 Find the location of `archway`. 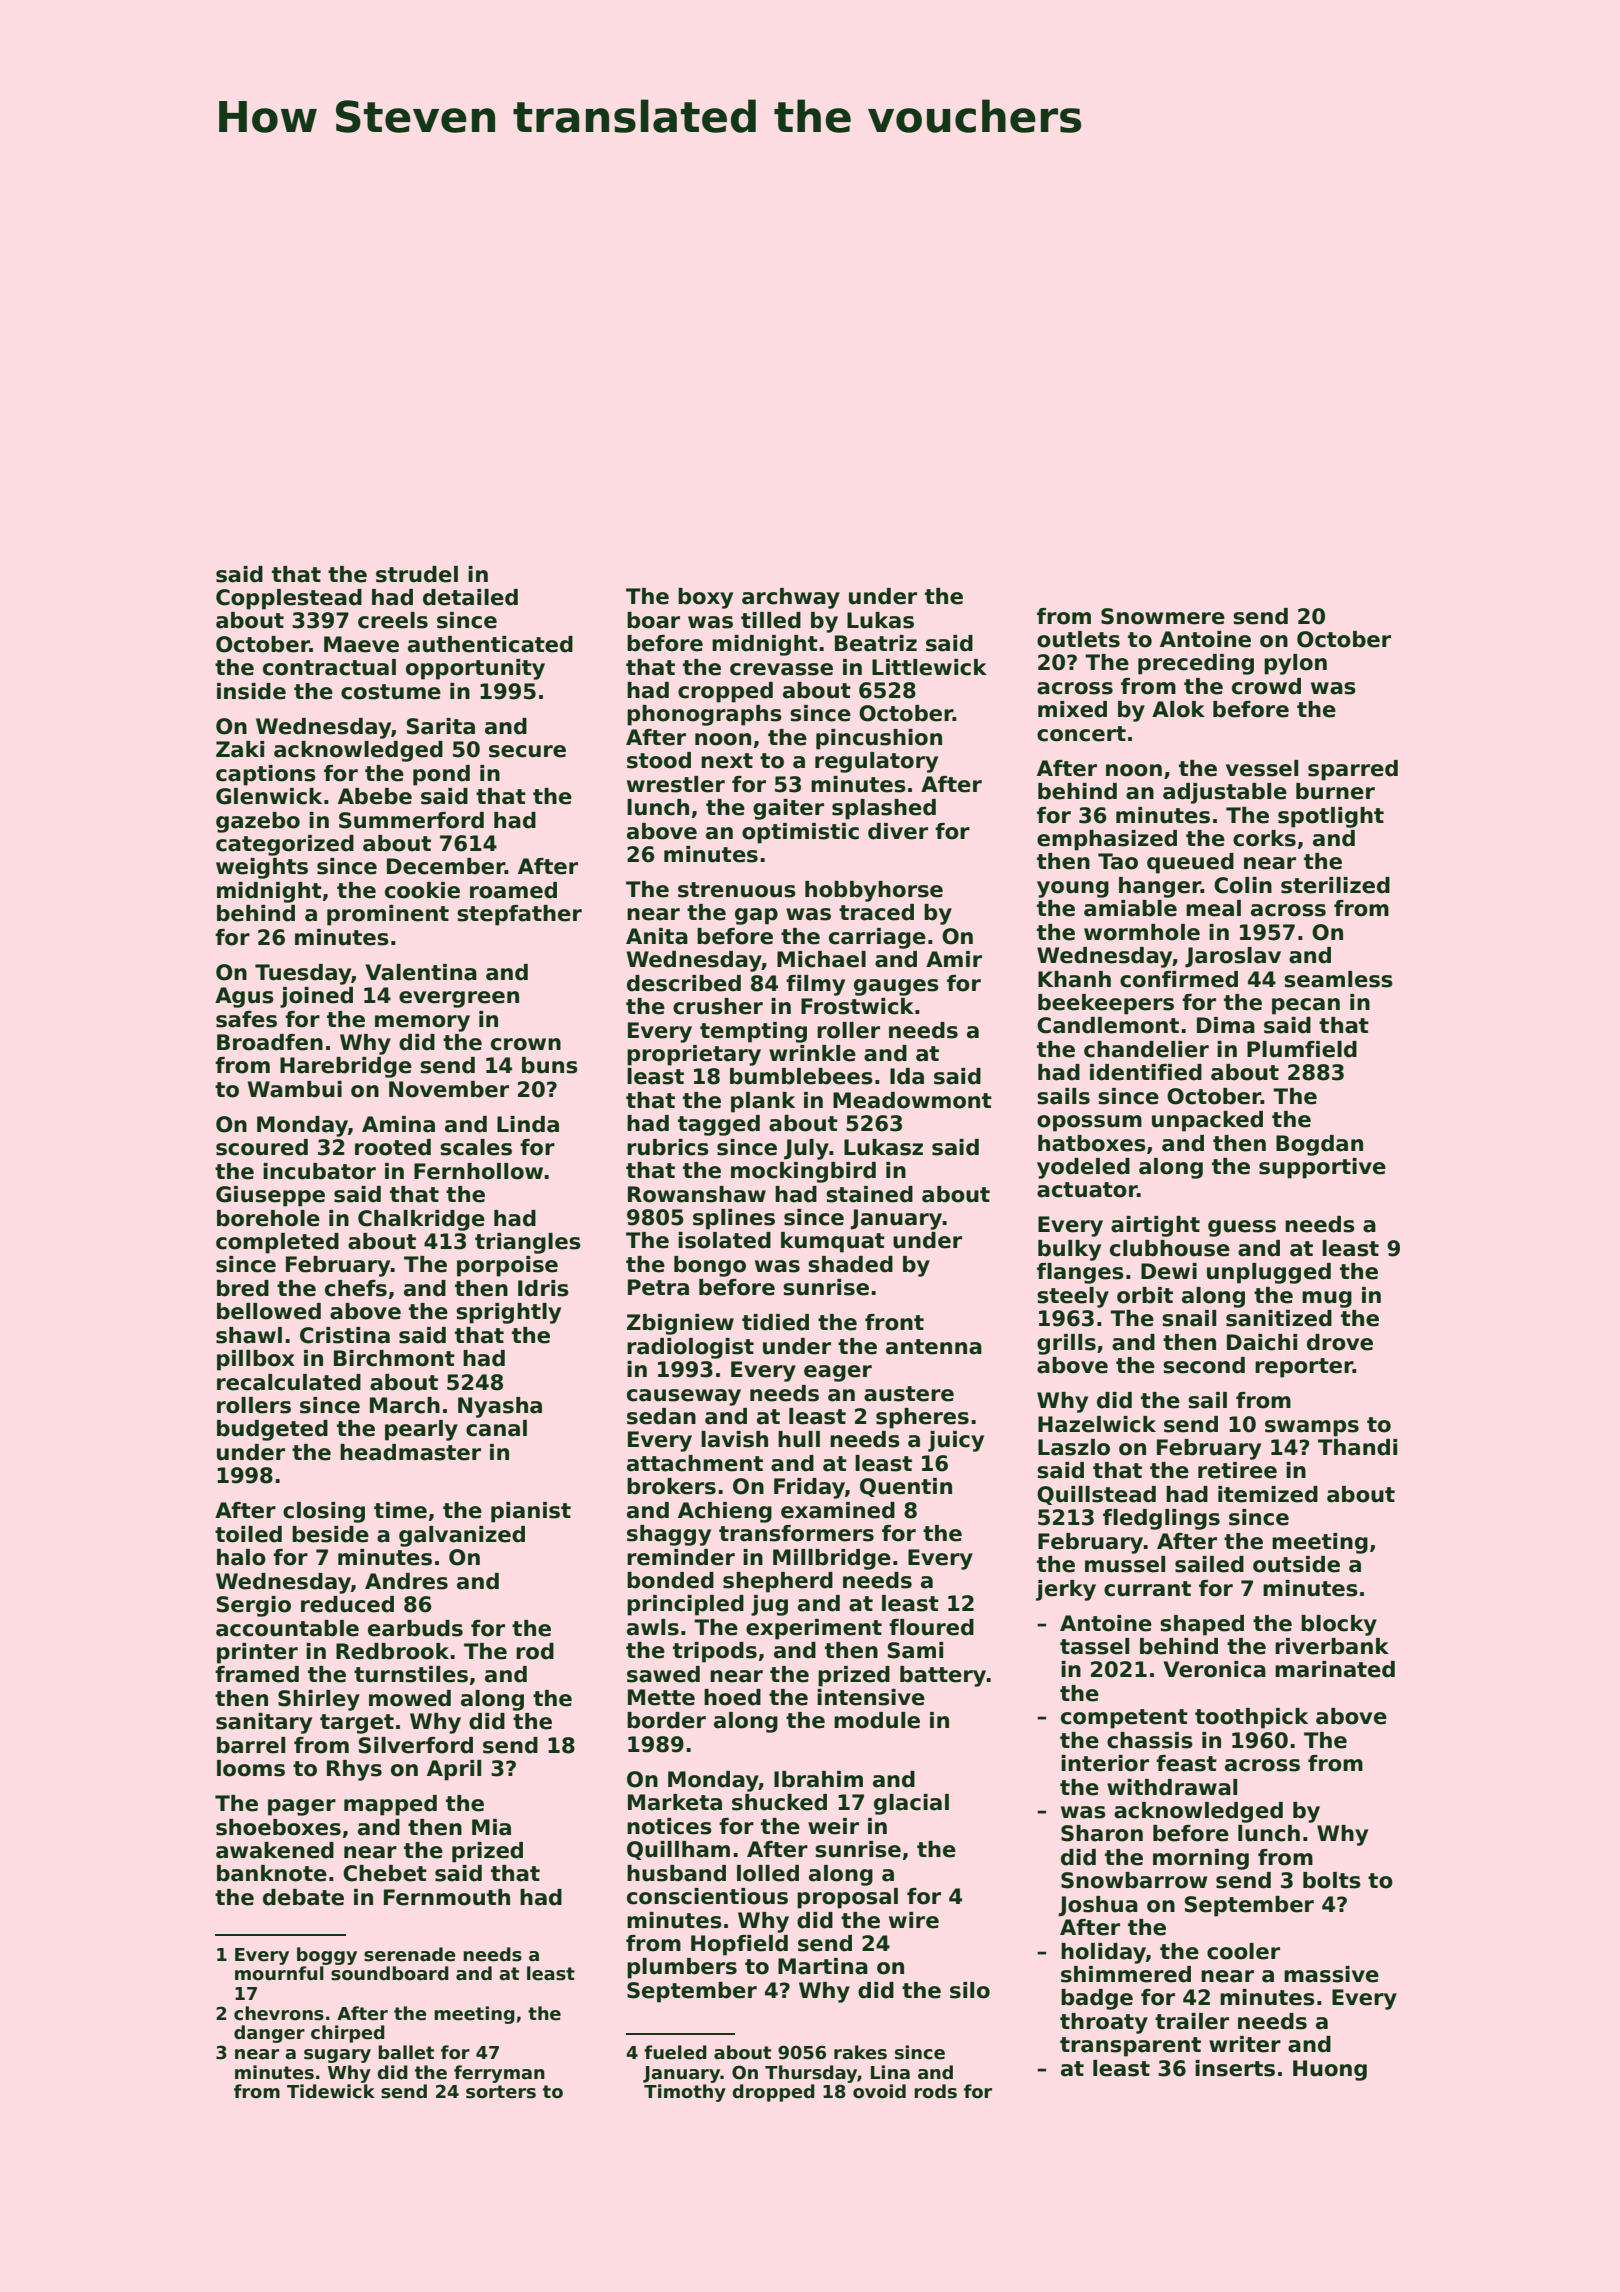

archway is located at coordinates (791, 598).
